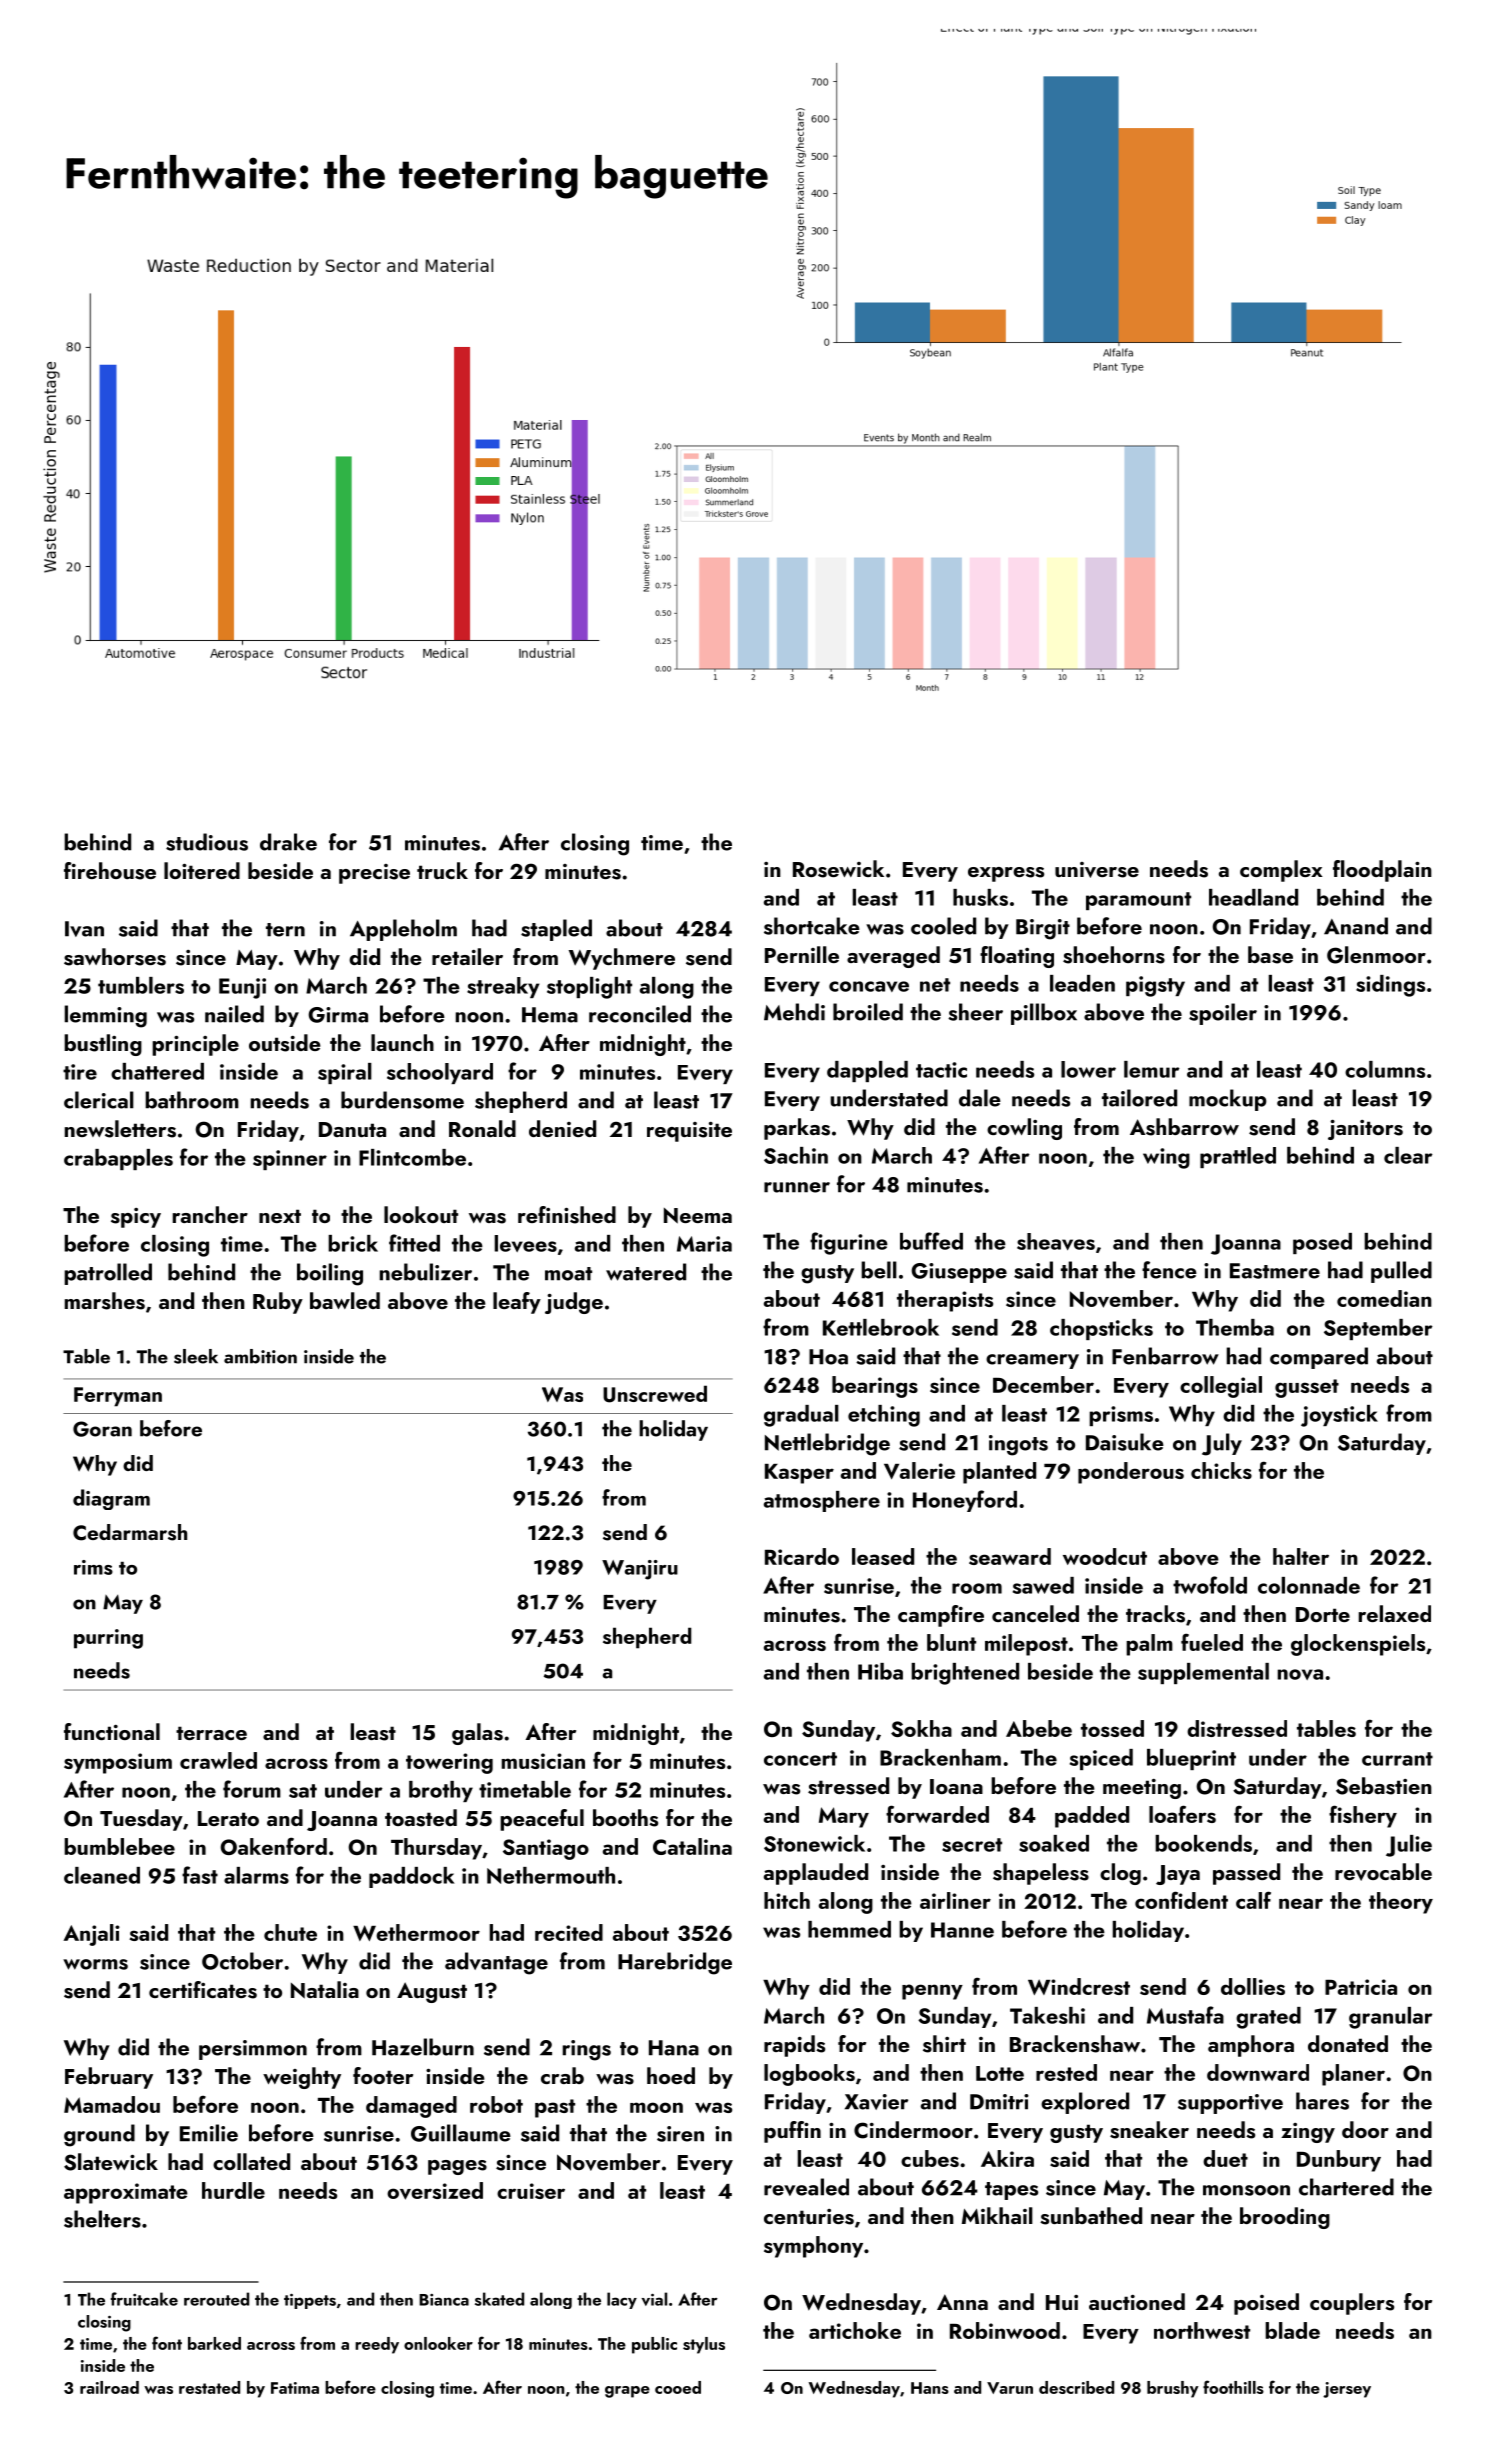 Image resolution: width=1496 pixels, height=2464 pixels. What do you see at coordinates (1152, 1069) in the page?
I see `lemur` at bounding box center [1152, 1069].
